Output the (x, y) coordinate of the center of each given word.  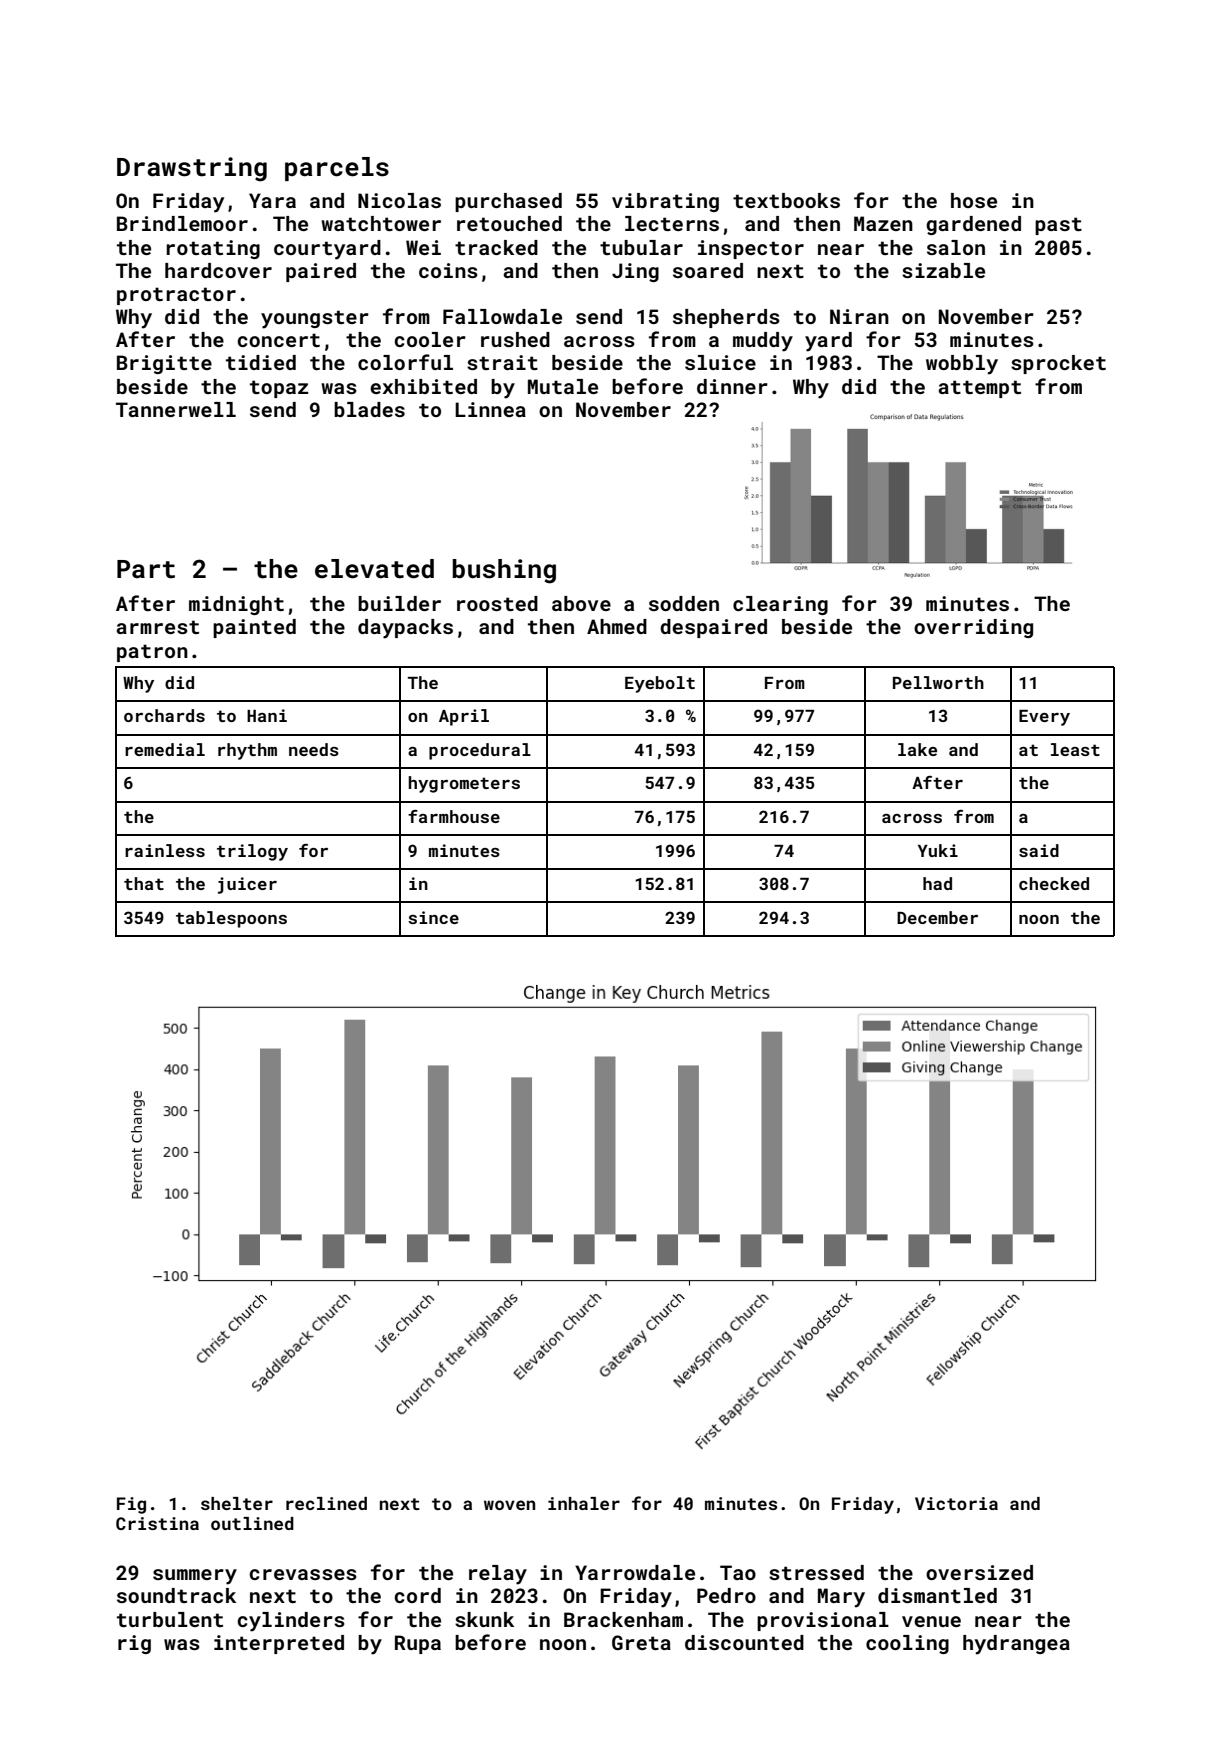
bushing (504, 571)
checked (1054, 883)
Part (146, 569)
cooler (430, 339)
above (581, 603)
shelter (237, 1503)
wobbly (962, 365)
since (433, 917)
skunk (484, 1619)
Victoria (956, 1503)
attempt (979, 389)
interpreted (279, 1644)
